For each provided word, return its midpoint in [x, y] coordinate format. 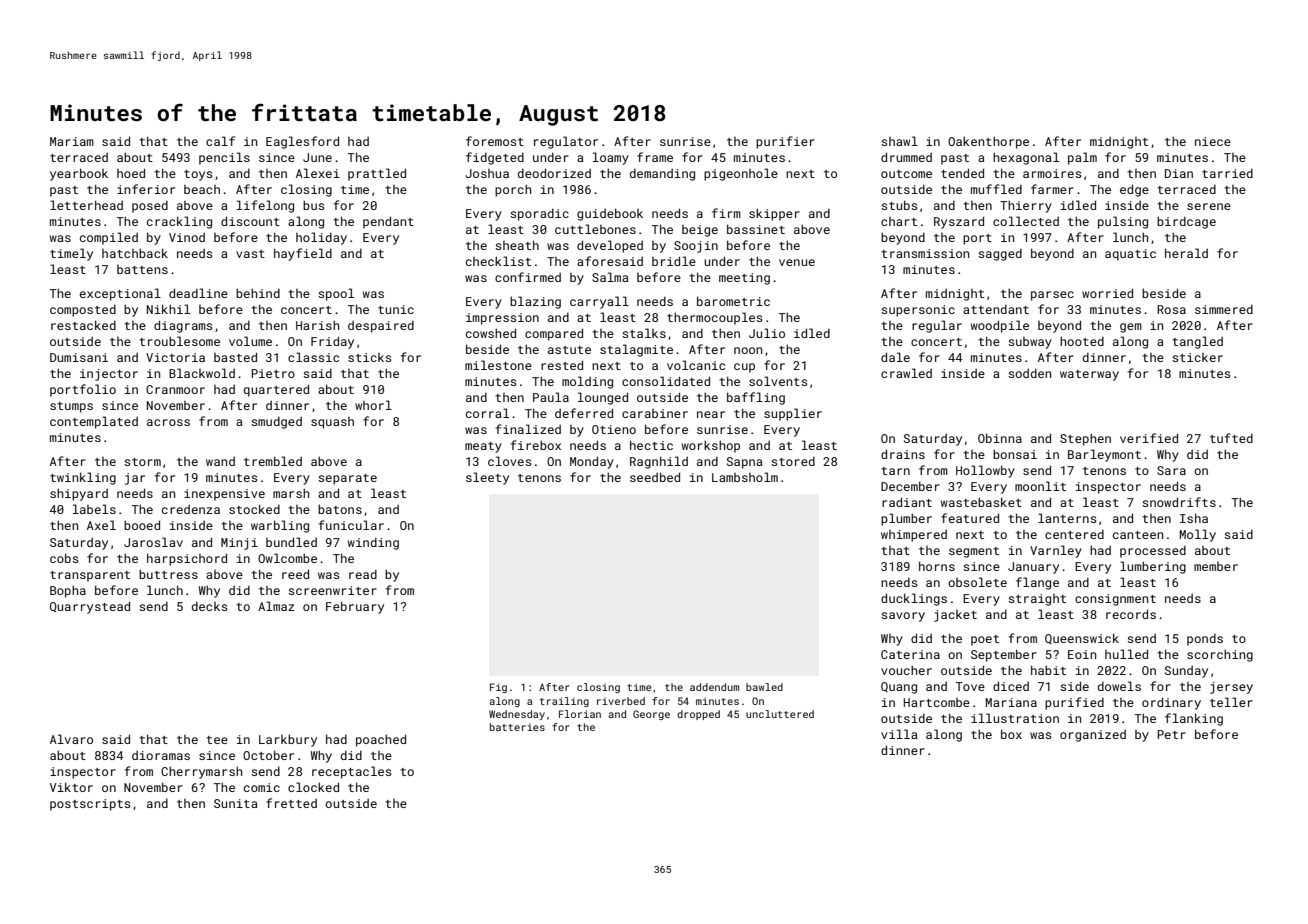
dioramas [161, 755]
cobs [64, 558]
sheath [517, 245]
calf [220, 141]
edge [1134, 190]
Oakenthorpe [988, 142]
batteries [517, 727]
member [1216, 566]
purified [1074, 703]
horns [937, 566]
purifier [785, 142]
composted [83, 311]
